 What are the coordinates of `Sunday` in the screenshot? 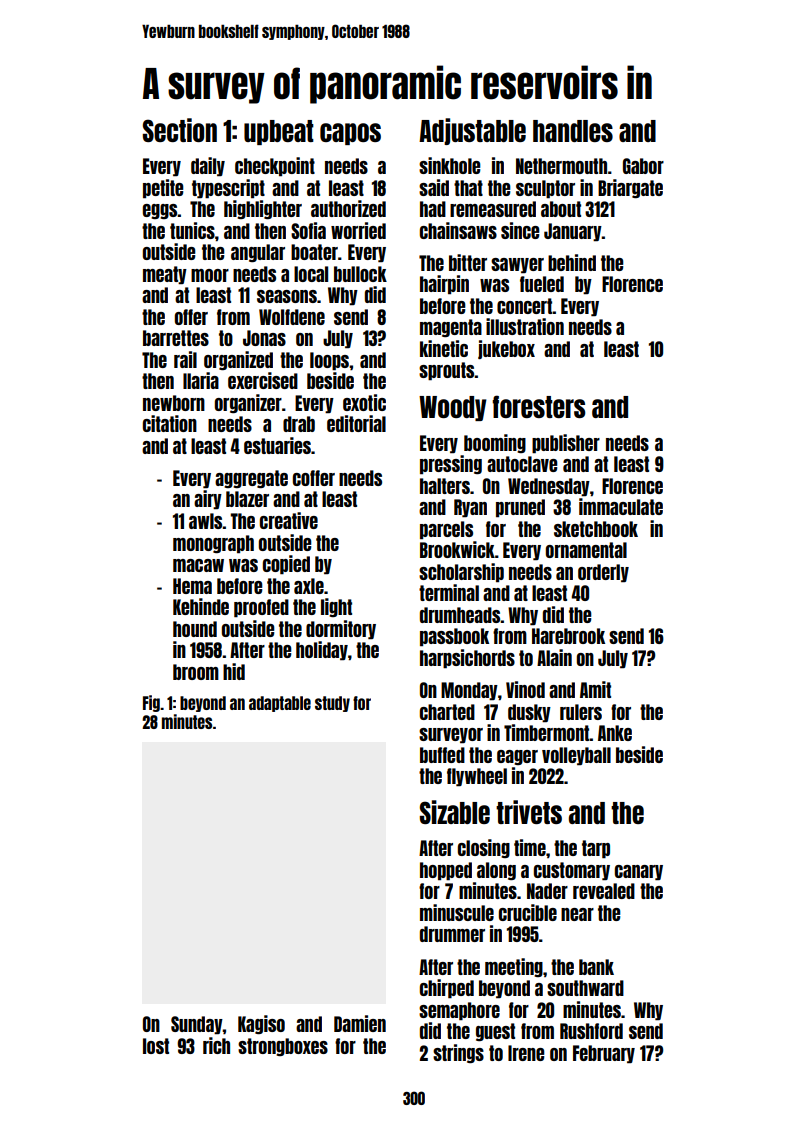 It's located at (197, 1025).
